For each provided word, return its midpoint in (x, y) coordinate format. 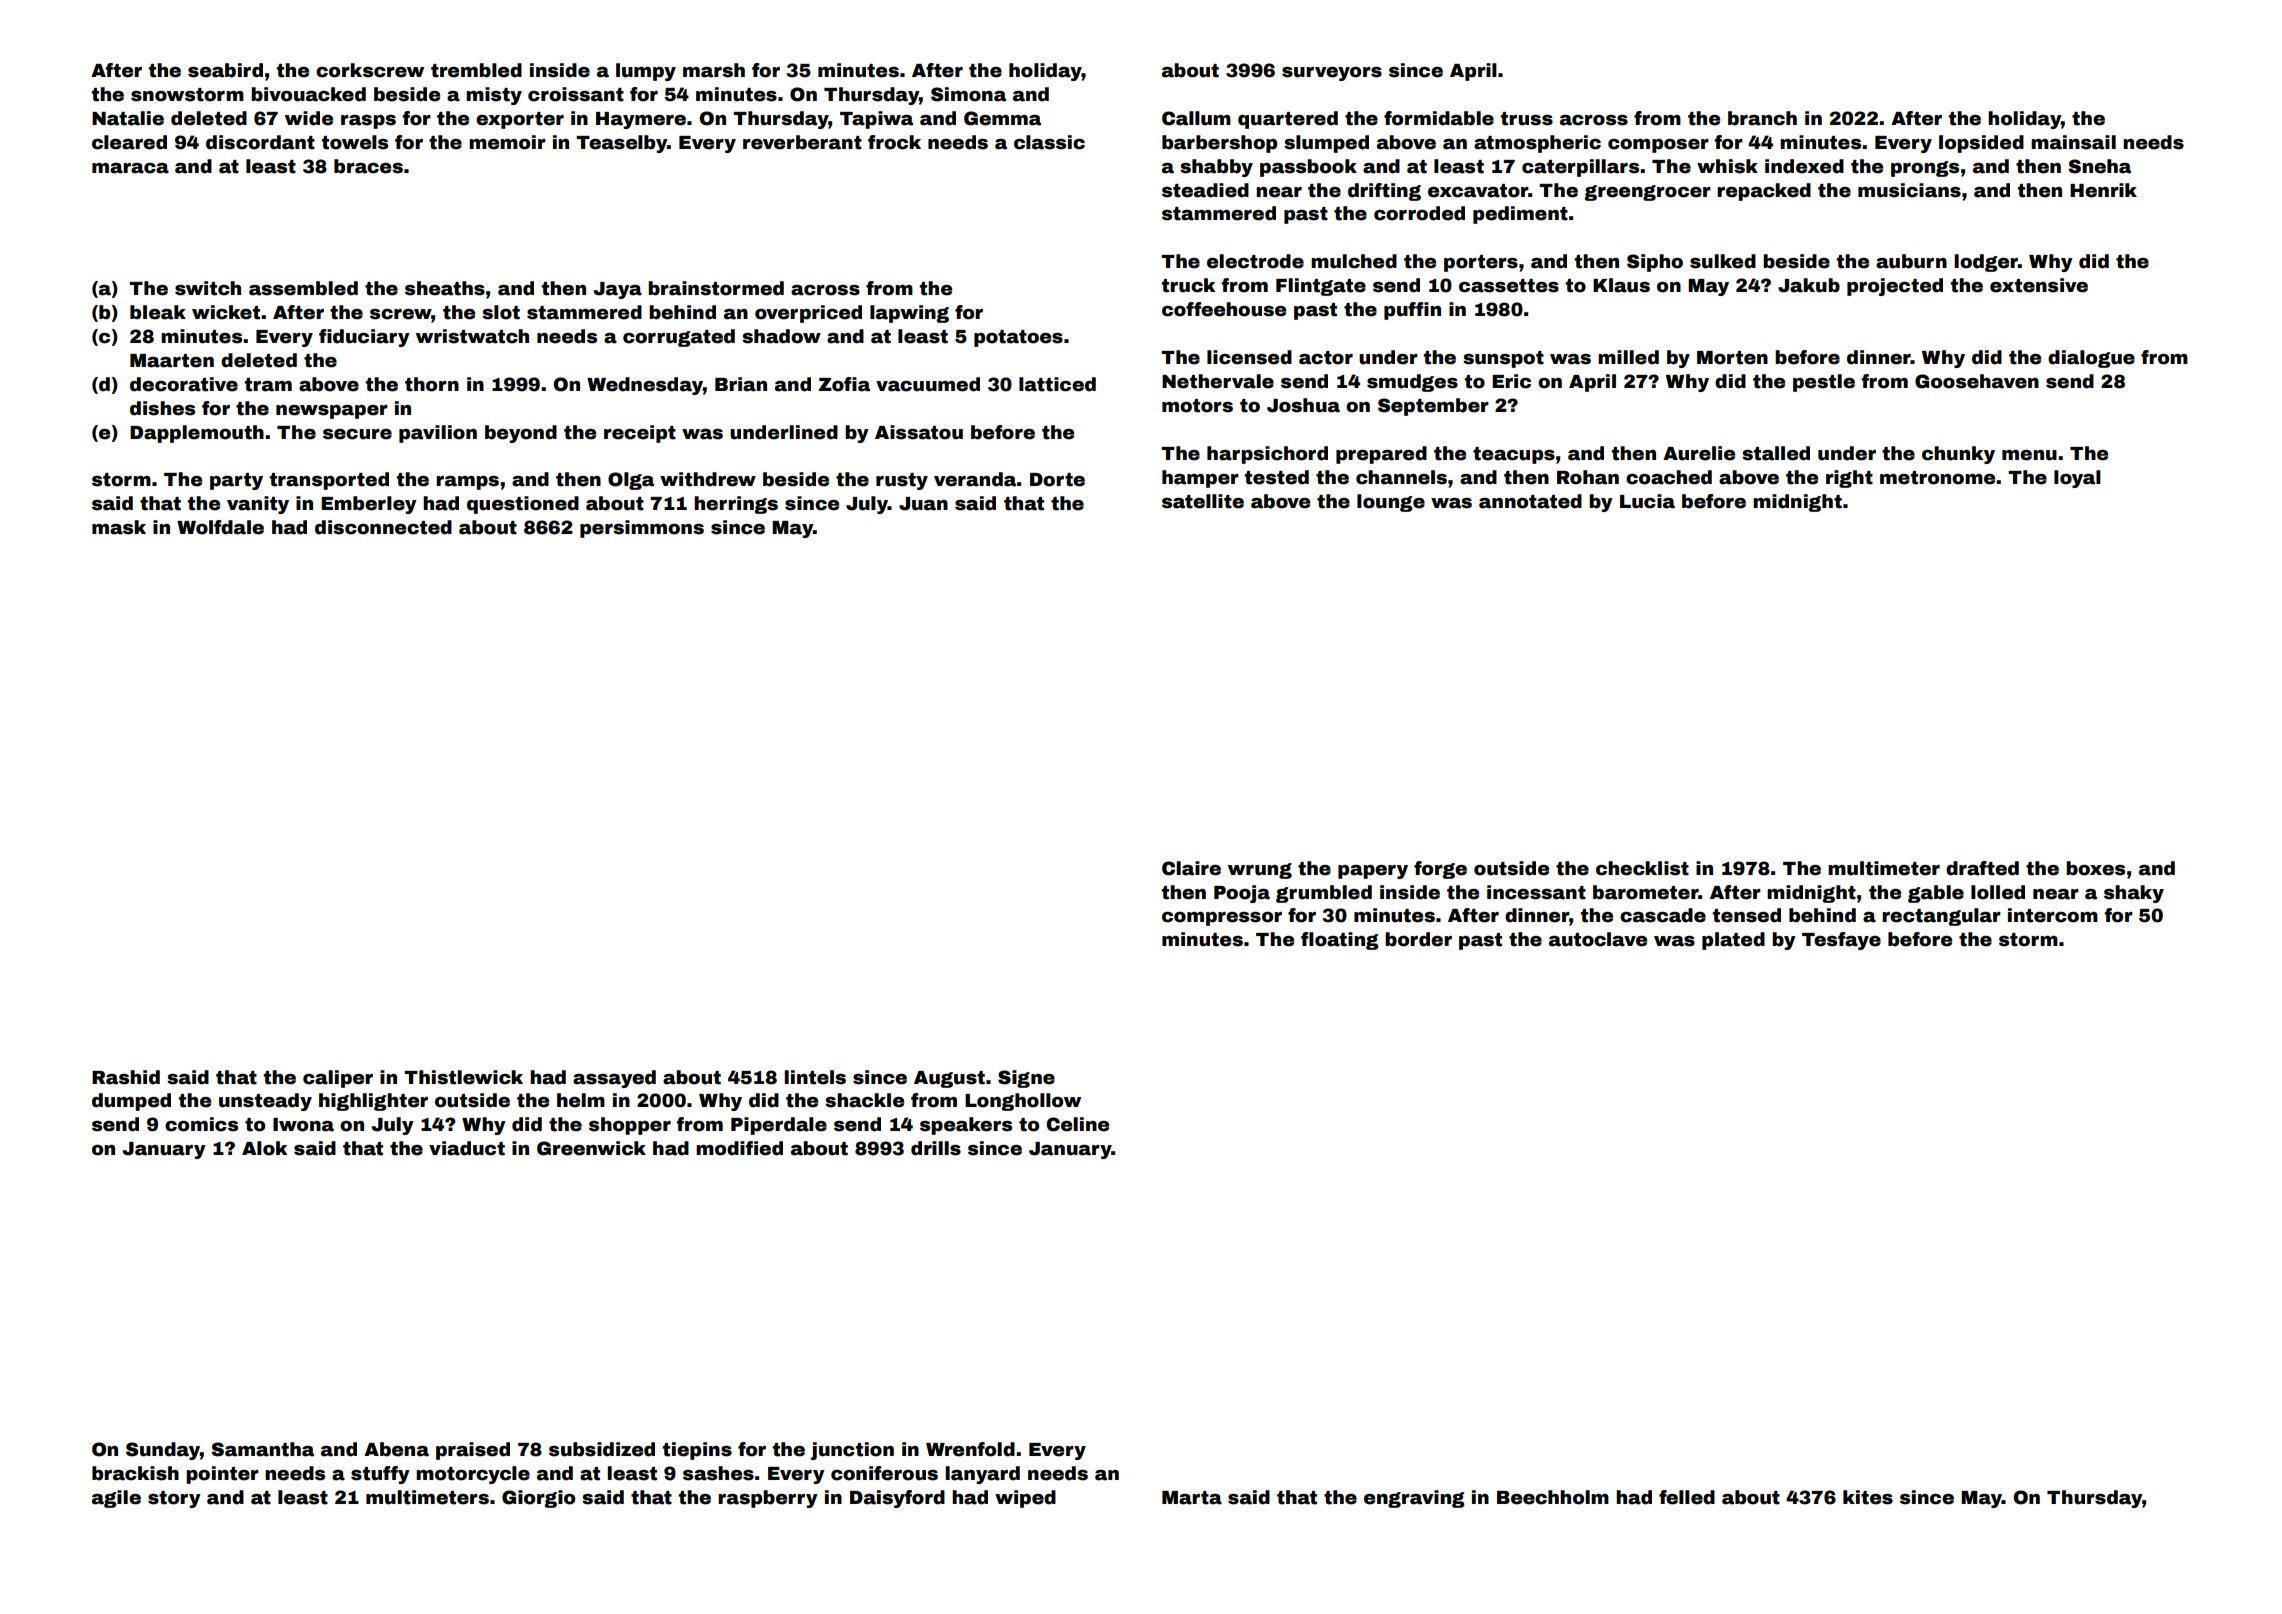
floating (1340, 941)
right (1849, 479)
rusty (902, 481)
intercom (2053, 915)
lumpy (646, 72)
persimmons (642, 529)
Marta (1192, 1498)
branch (1762, 118)
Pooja (1242, 894)
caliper (338, 1079)
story (174, 1499)
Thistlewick (463, 1077)
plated (1733, 941)
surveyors (1332, 74)
